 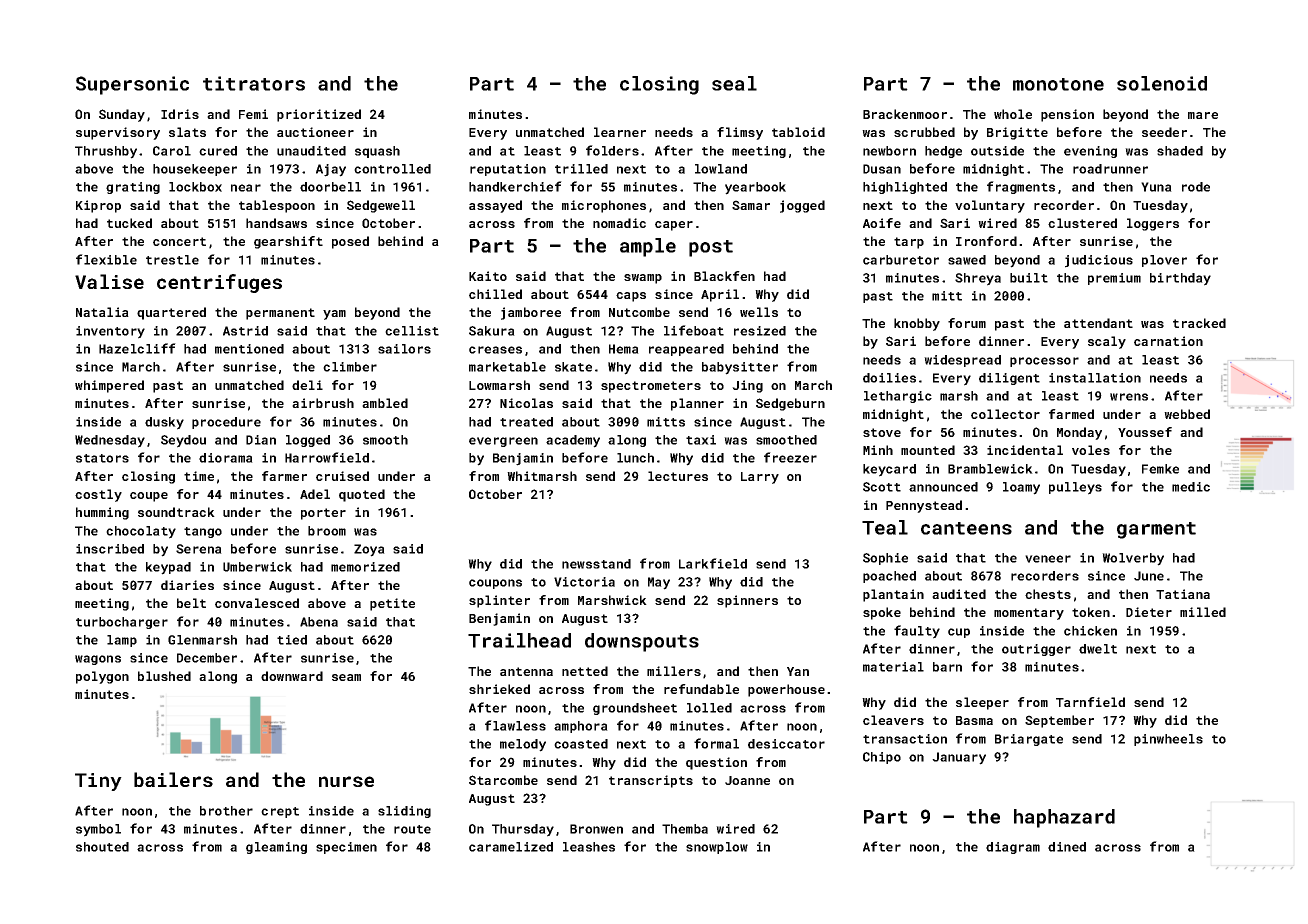 What do you see at coordinates (905, 188) in the screenshot?
I see `highlighted` at bounding box center [905, 188].
